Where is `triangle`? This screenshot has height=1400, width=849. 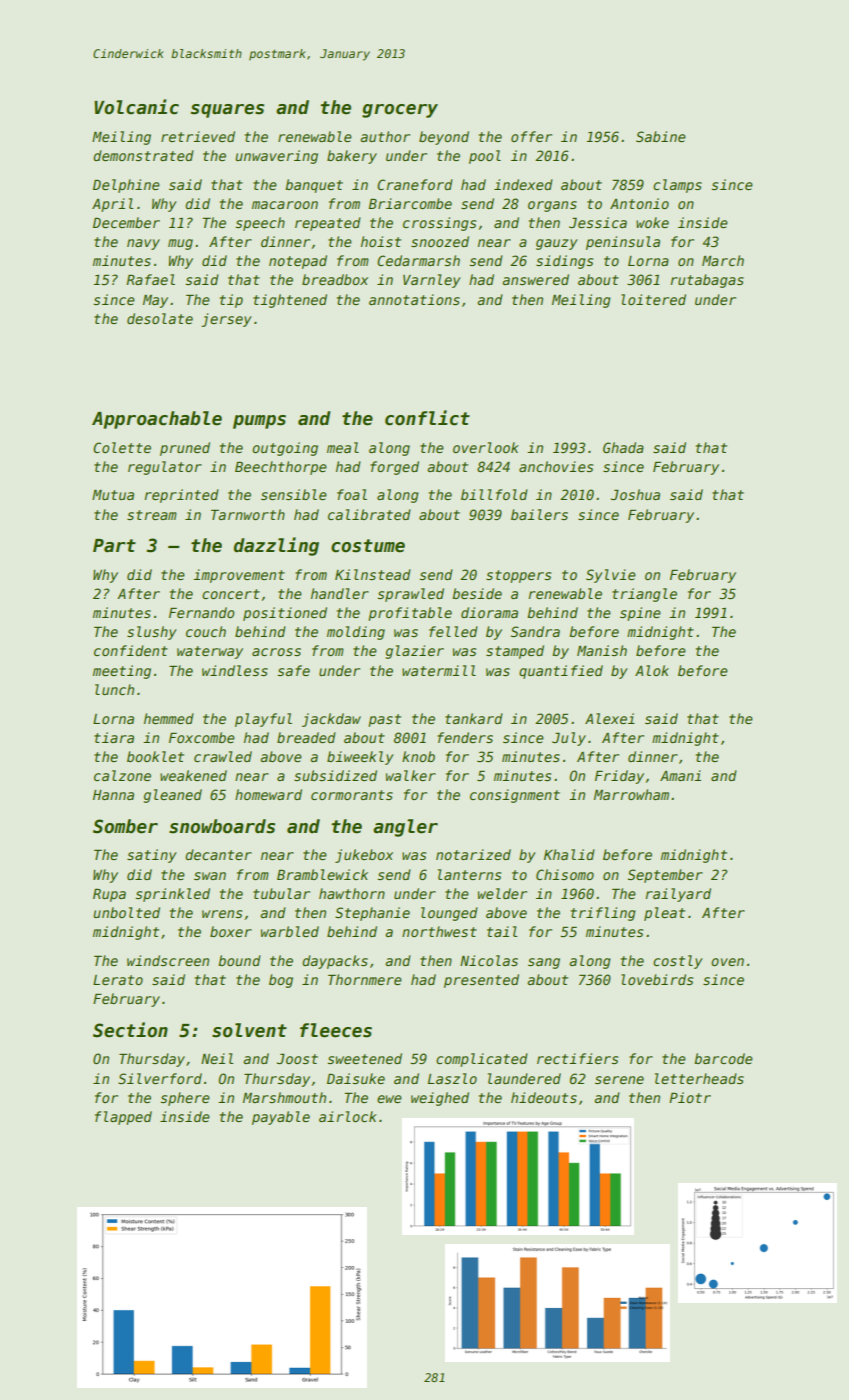
triangle is located at coordinates (644, 595).
